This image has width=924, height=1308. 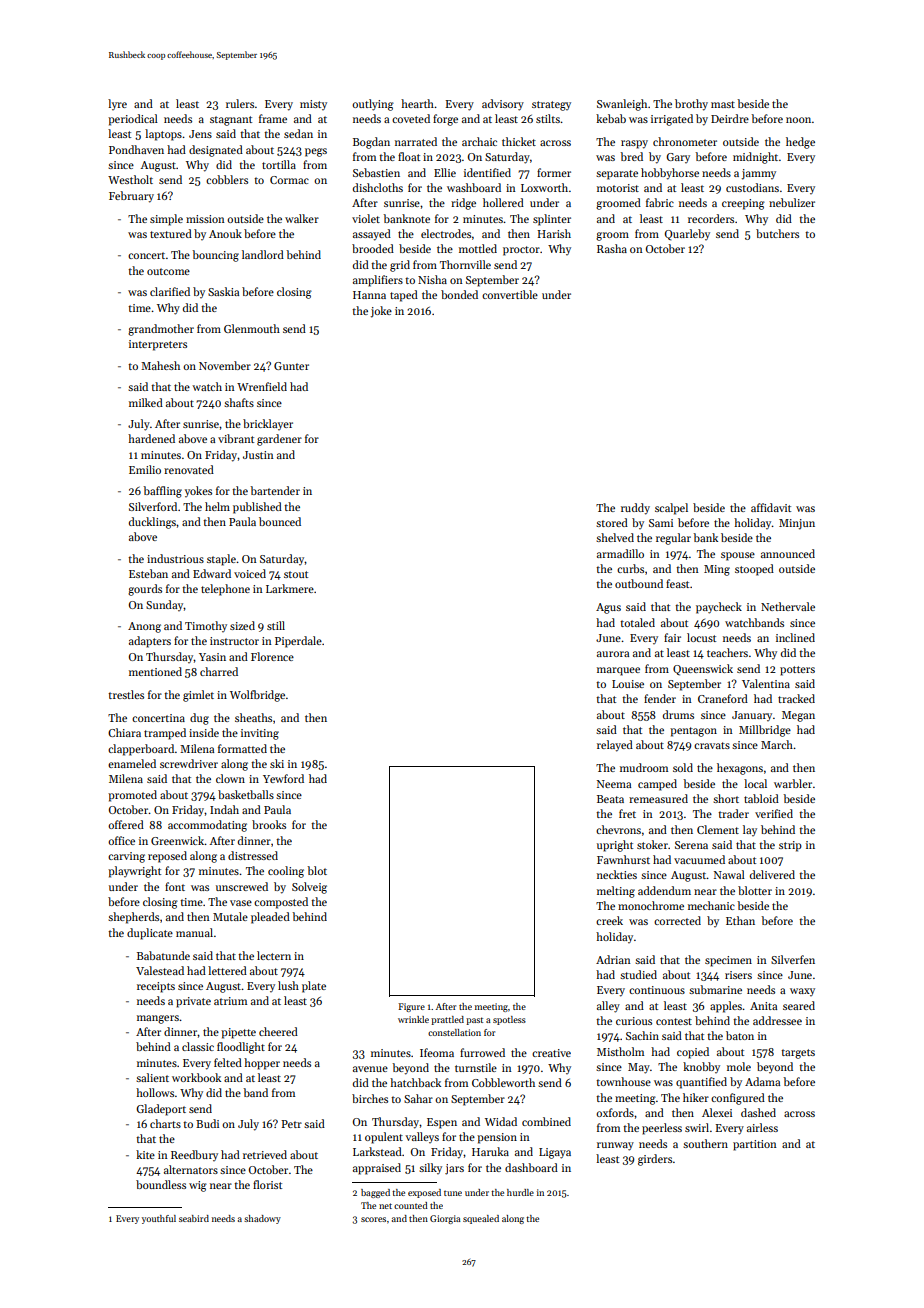 I want to click on warbler, so click(x=793, y=783).
